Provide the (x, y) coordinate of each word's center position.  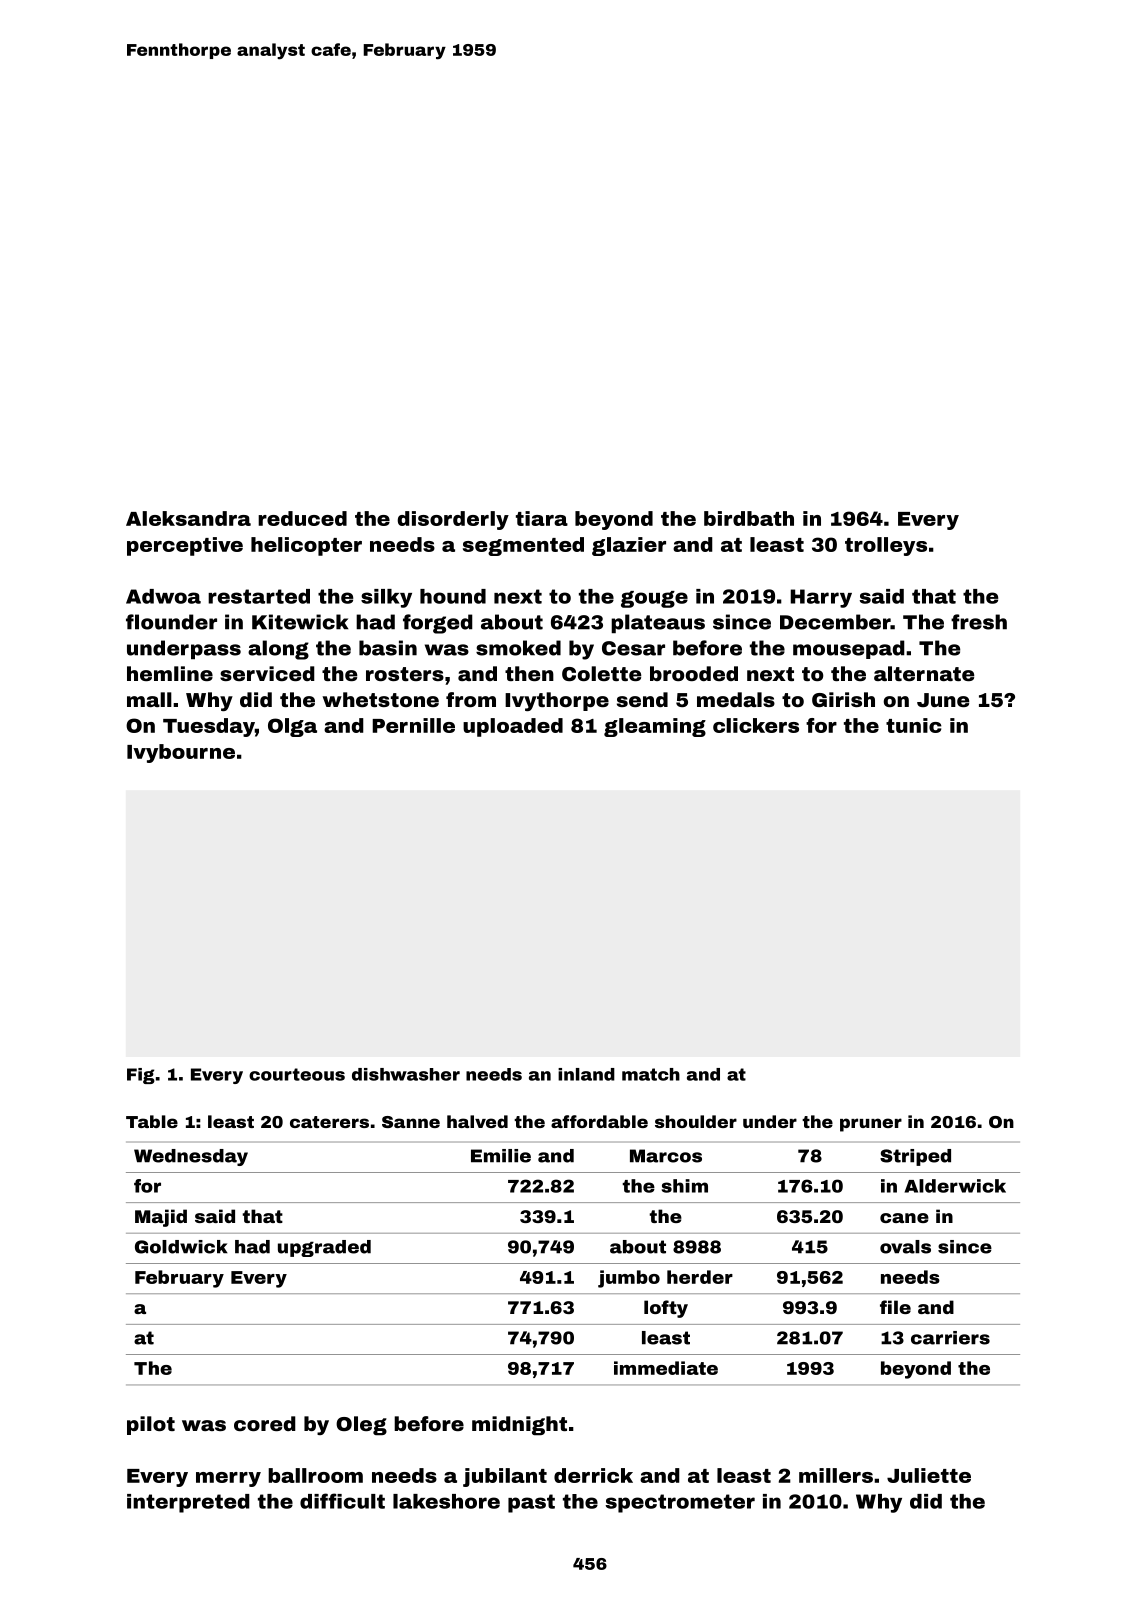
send (642, 699)
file (895, 1307)
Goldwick (181, 1247)
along (278, 650)
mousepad (849, 649)
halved (477, 1121)
